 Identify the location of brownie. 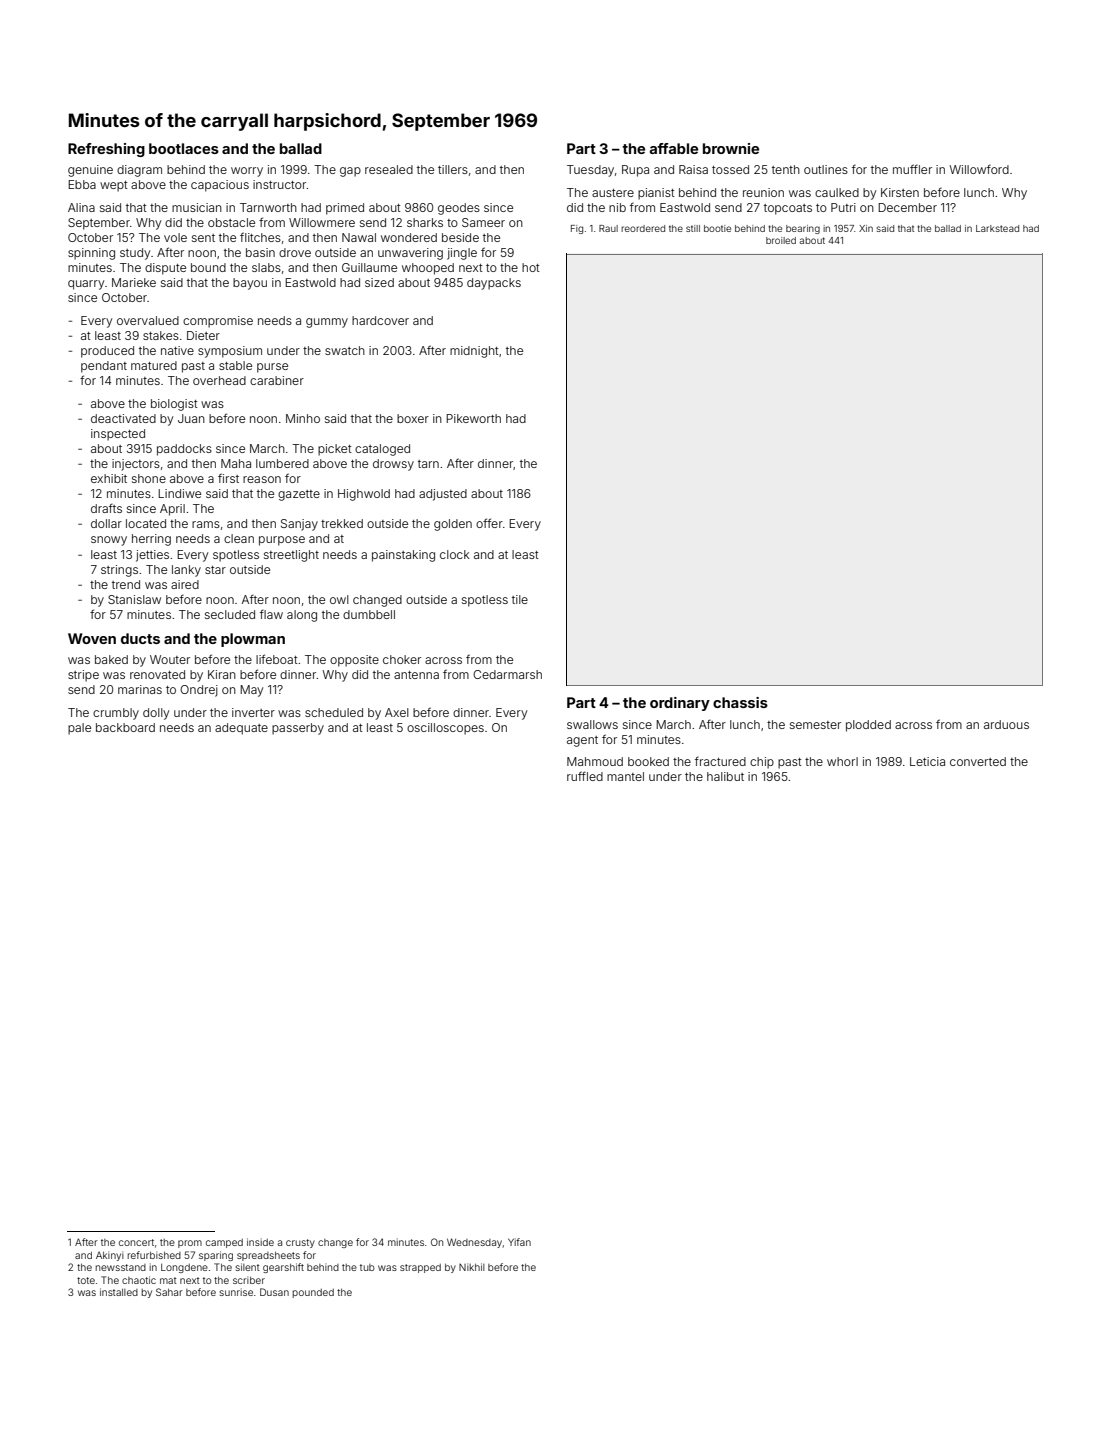
(731, 148).
